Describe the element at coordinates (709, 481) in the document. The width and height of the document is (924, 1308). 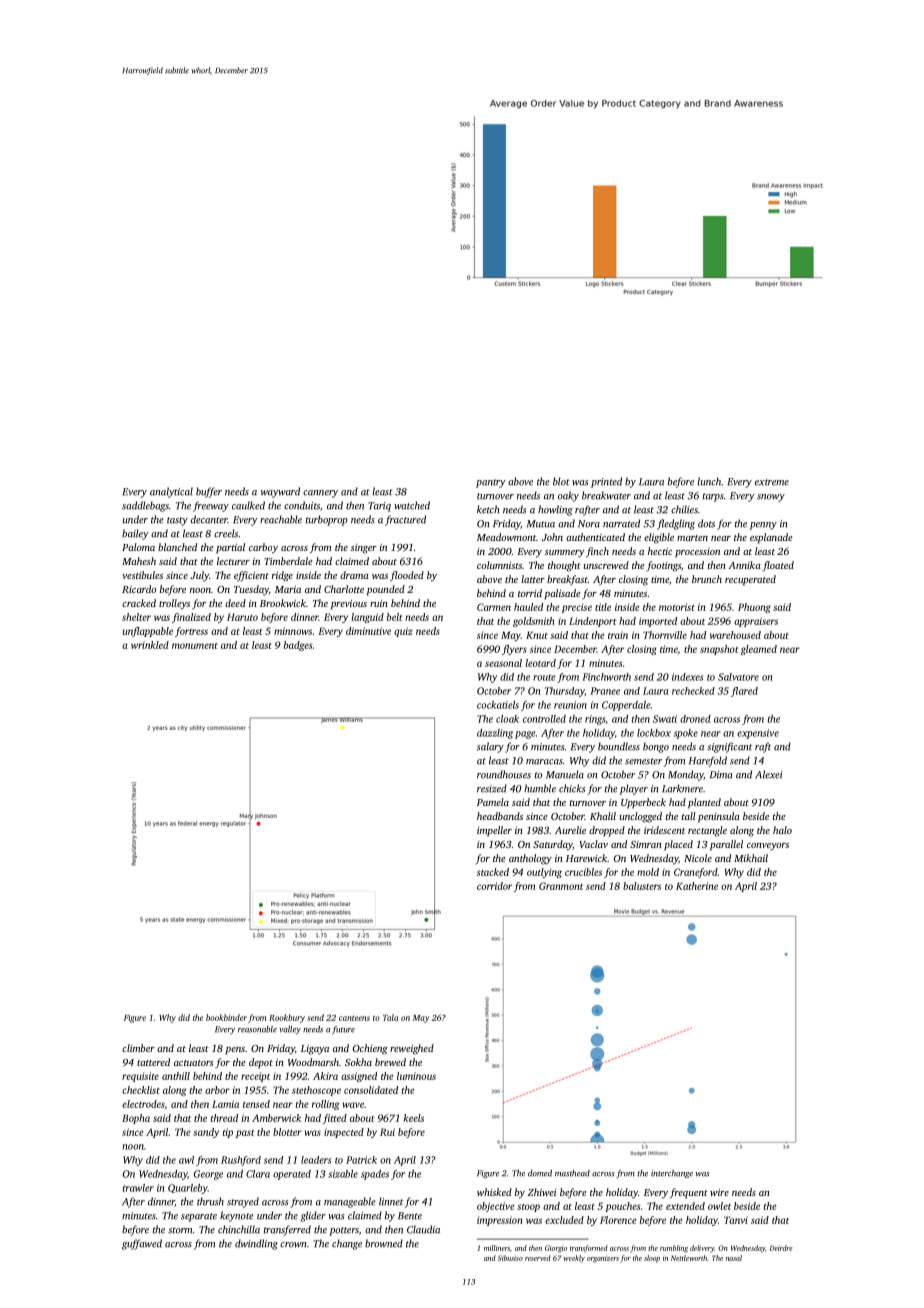
I see `lunch` at that location.
